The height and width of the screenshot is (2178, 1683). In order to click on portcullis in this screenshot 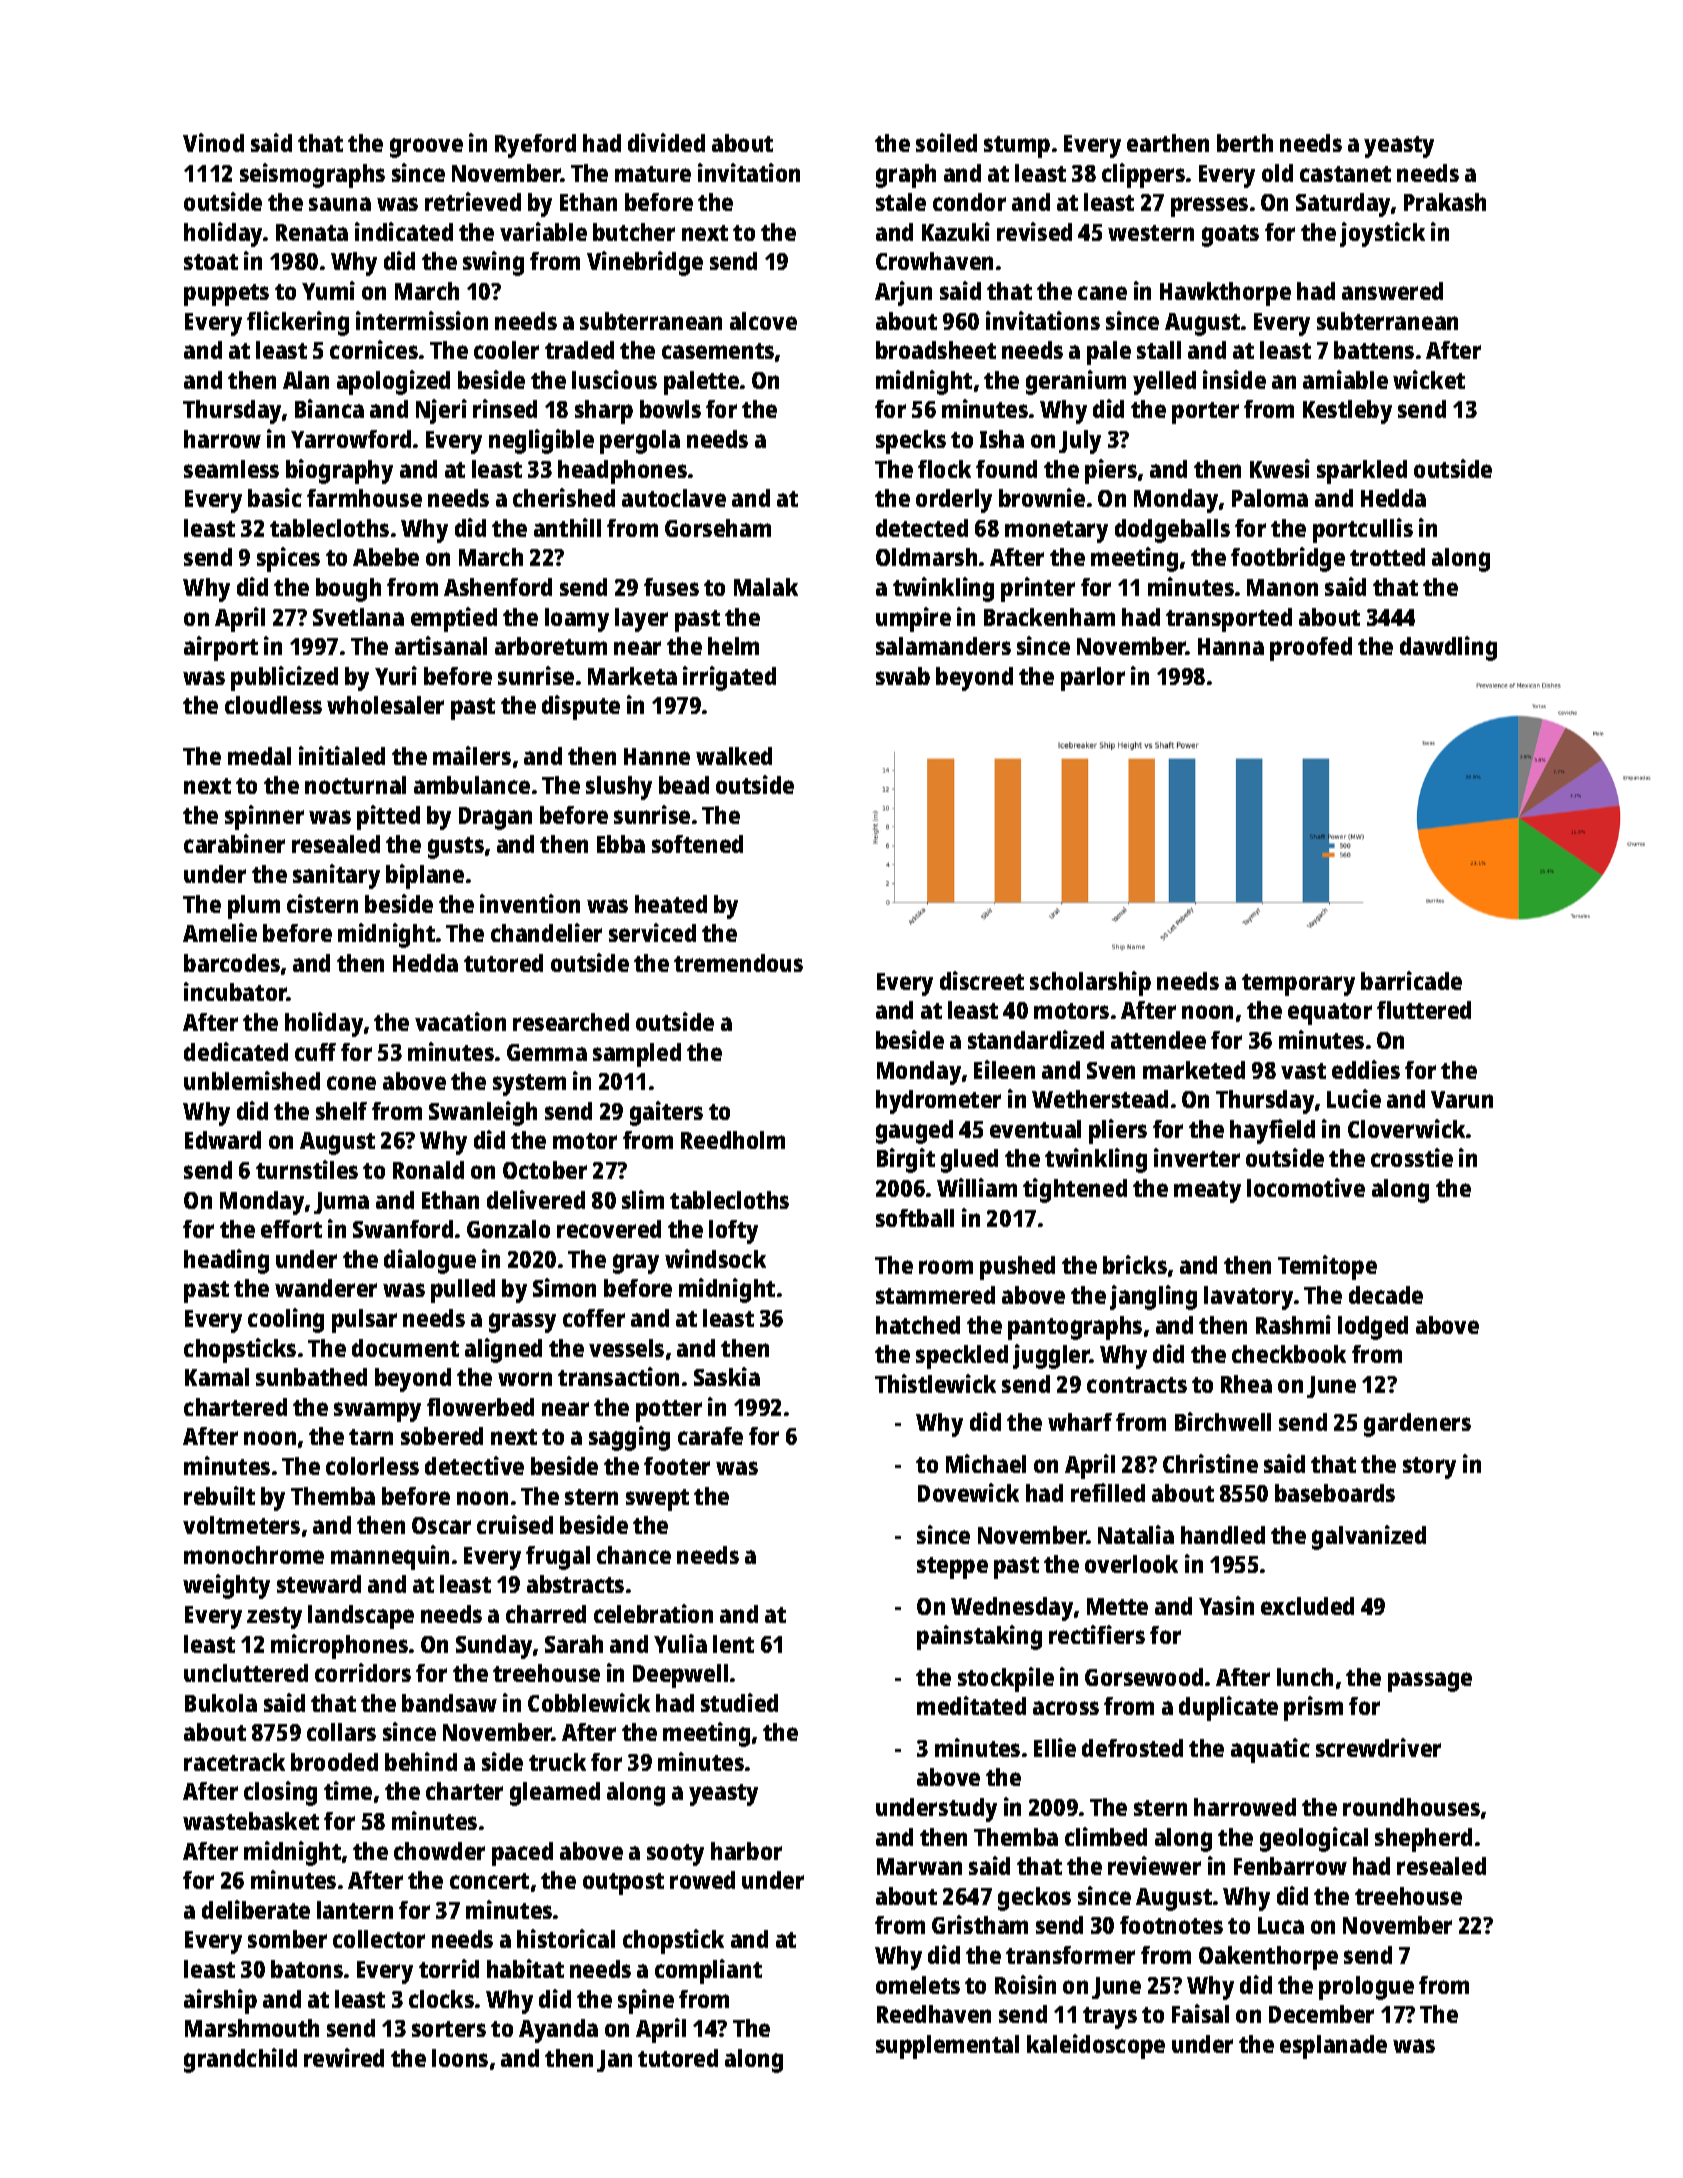, I will do `click(1363, 530)`.
